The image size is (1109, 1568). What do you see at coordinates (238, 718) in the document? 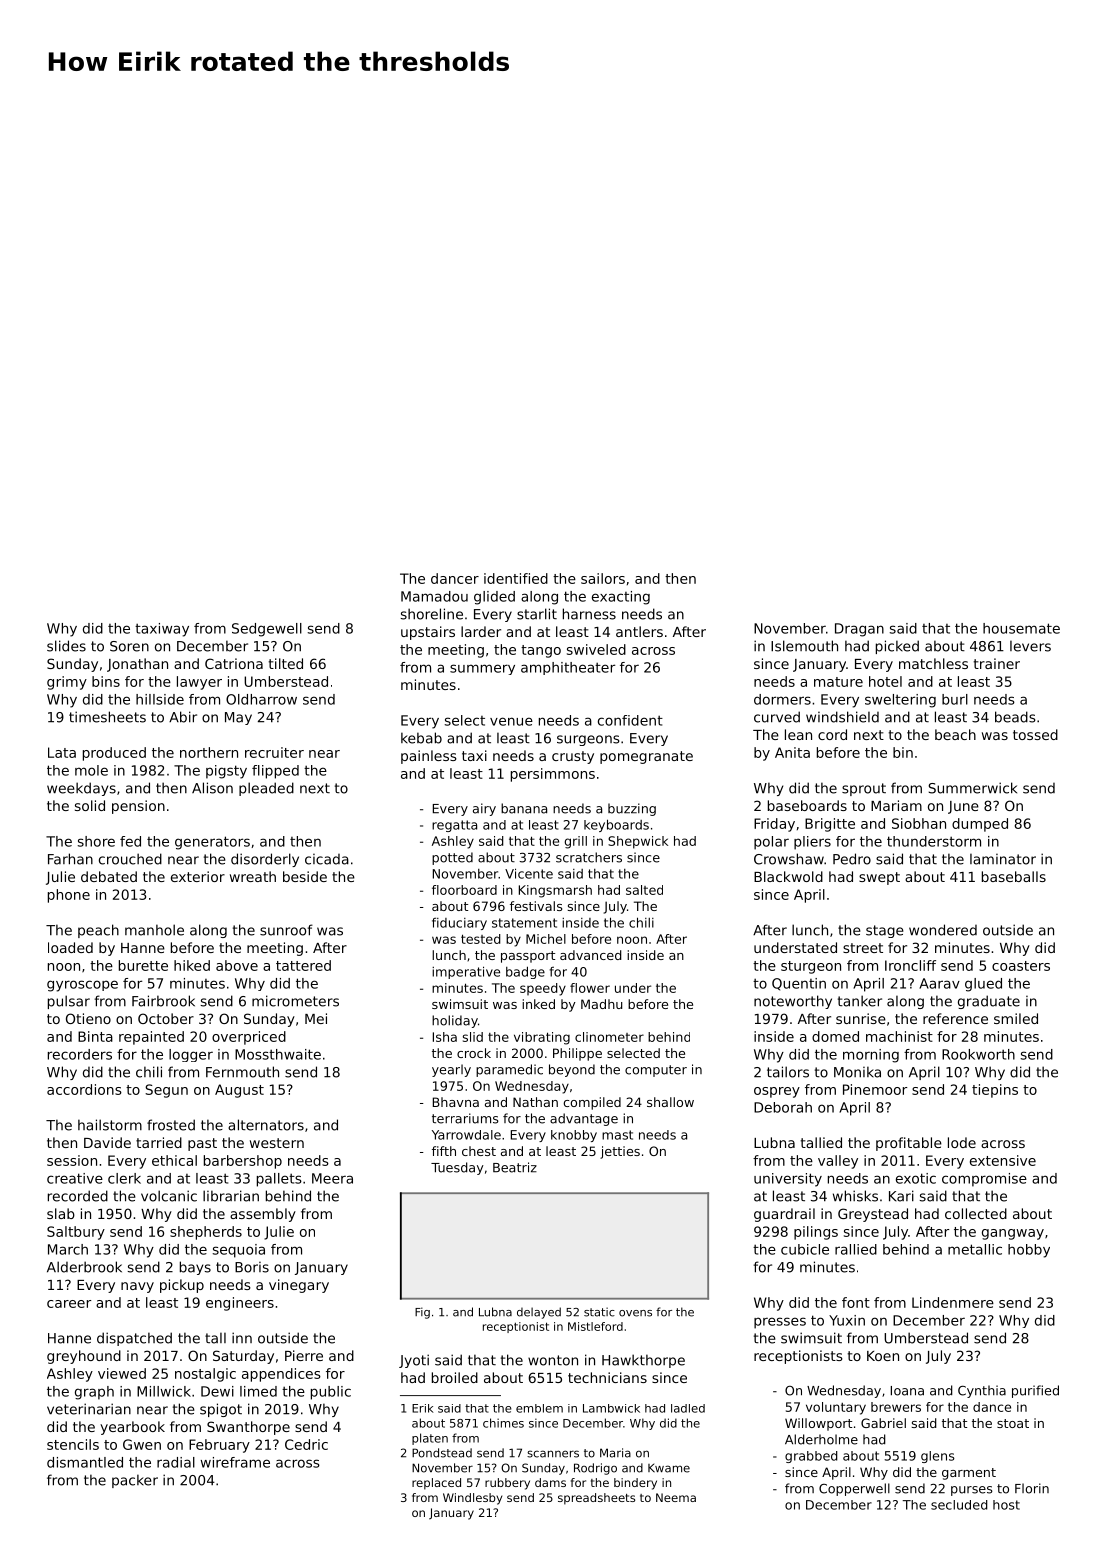
I see `May` at bounding box center [238, 718].
